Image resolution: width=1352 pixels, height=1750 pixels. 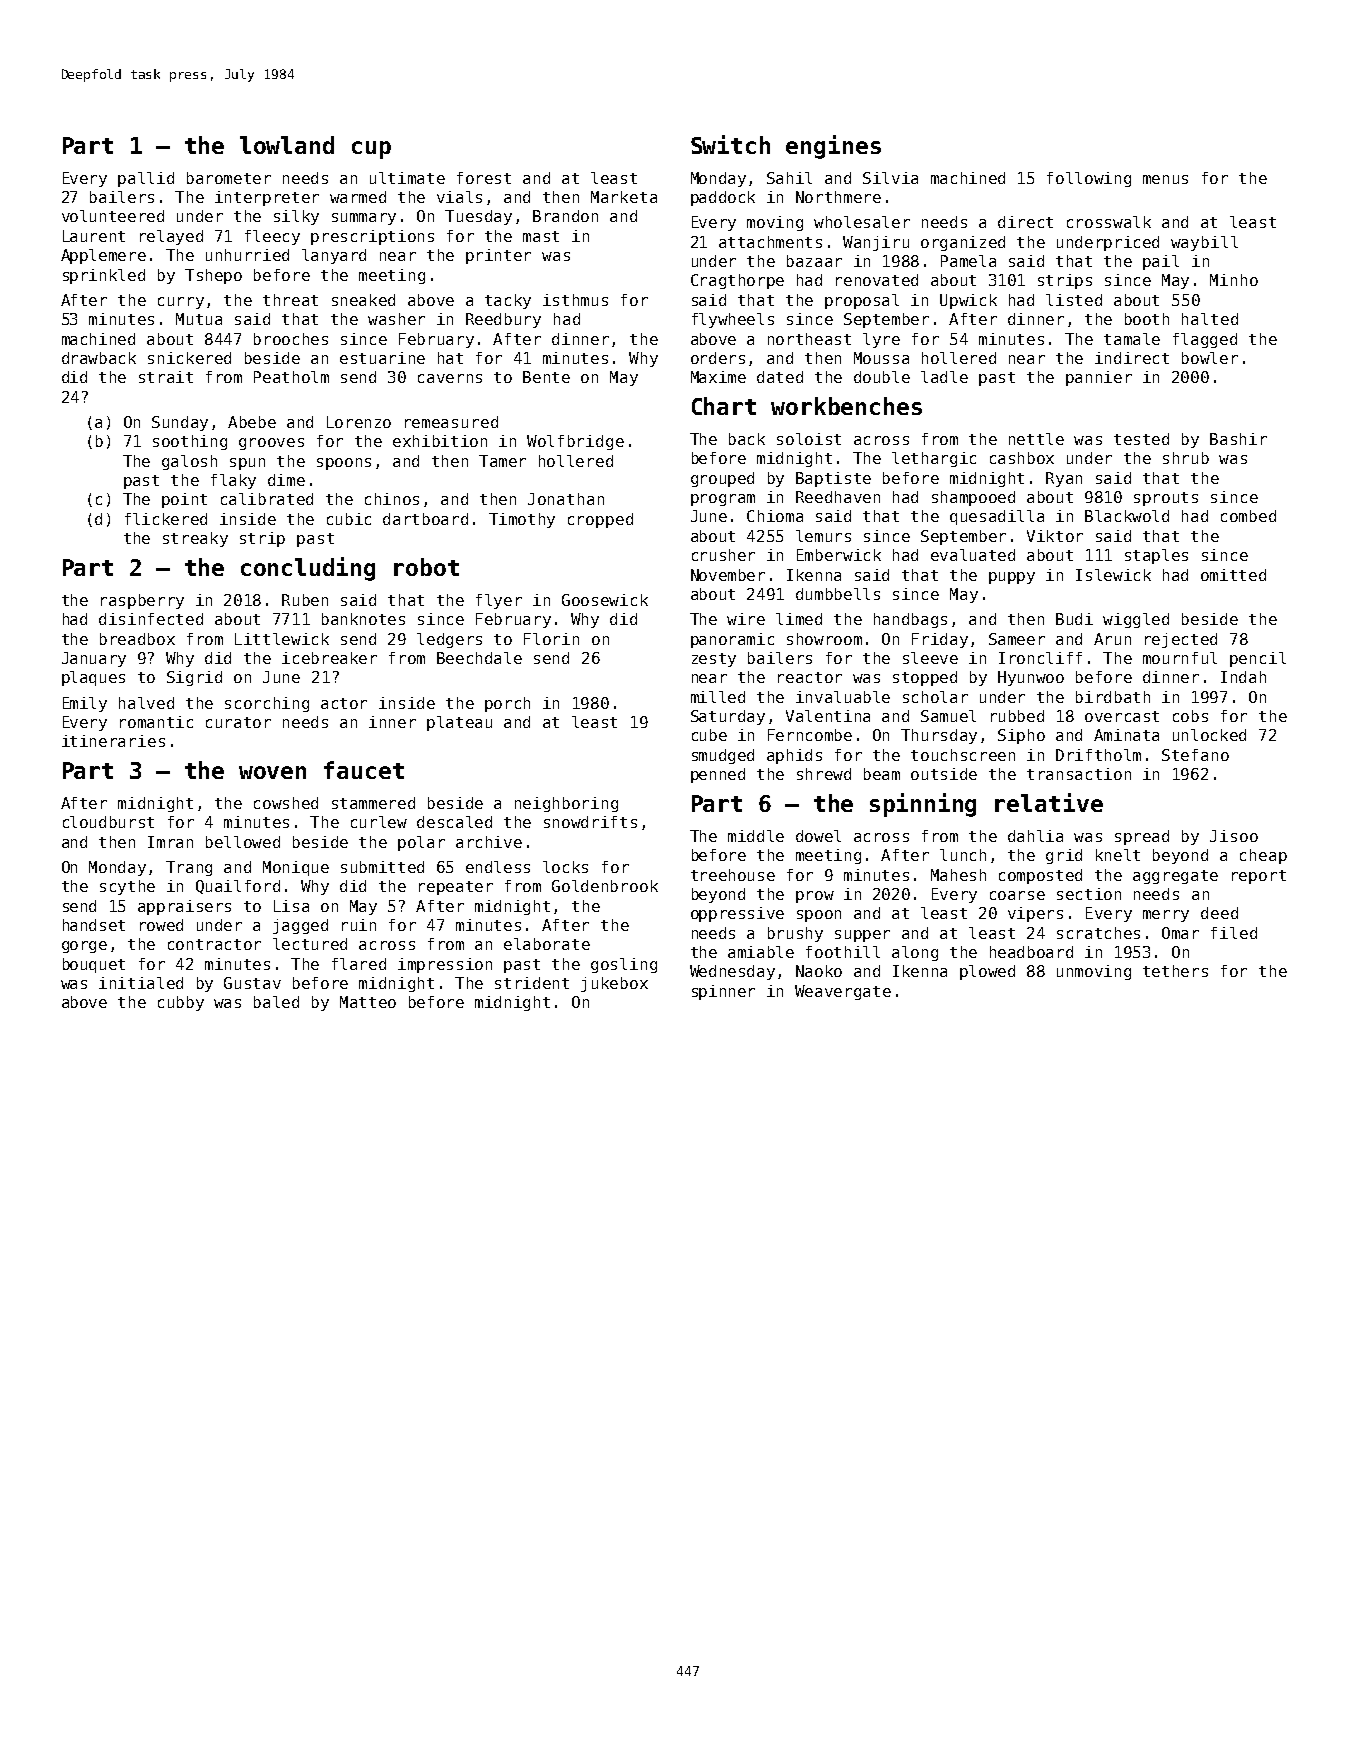 What do you see at coordinates (1234, 836) in the image?
I see `Jisoo` at bounding box center [1234, 836].
